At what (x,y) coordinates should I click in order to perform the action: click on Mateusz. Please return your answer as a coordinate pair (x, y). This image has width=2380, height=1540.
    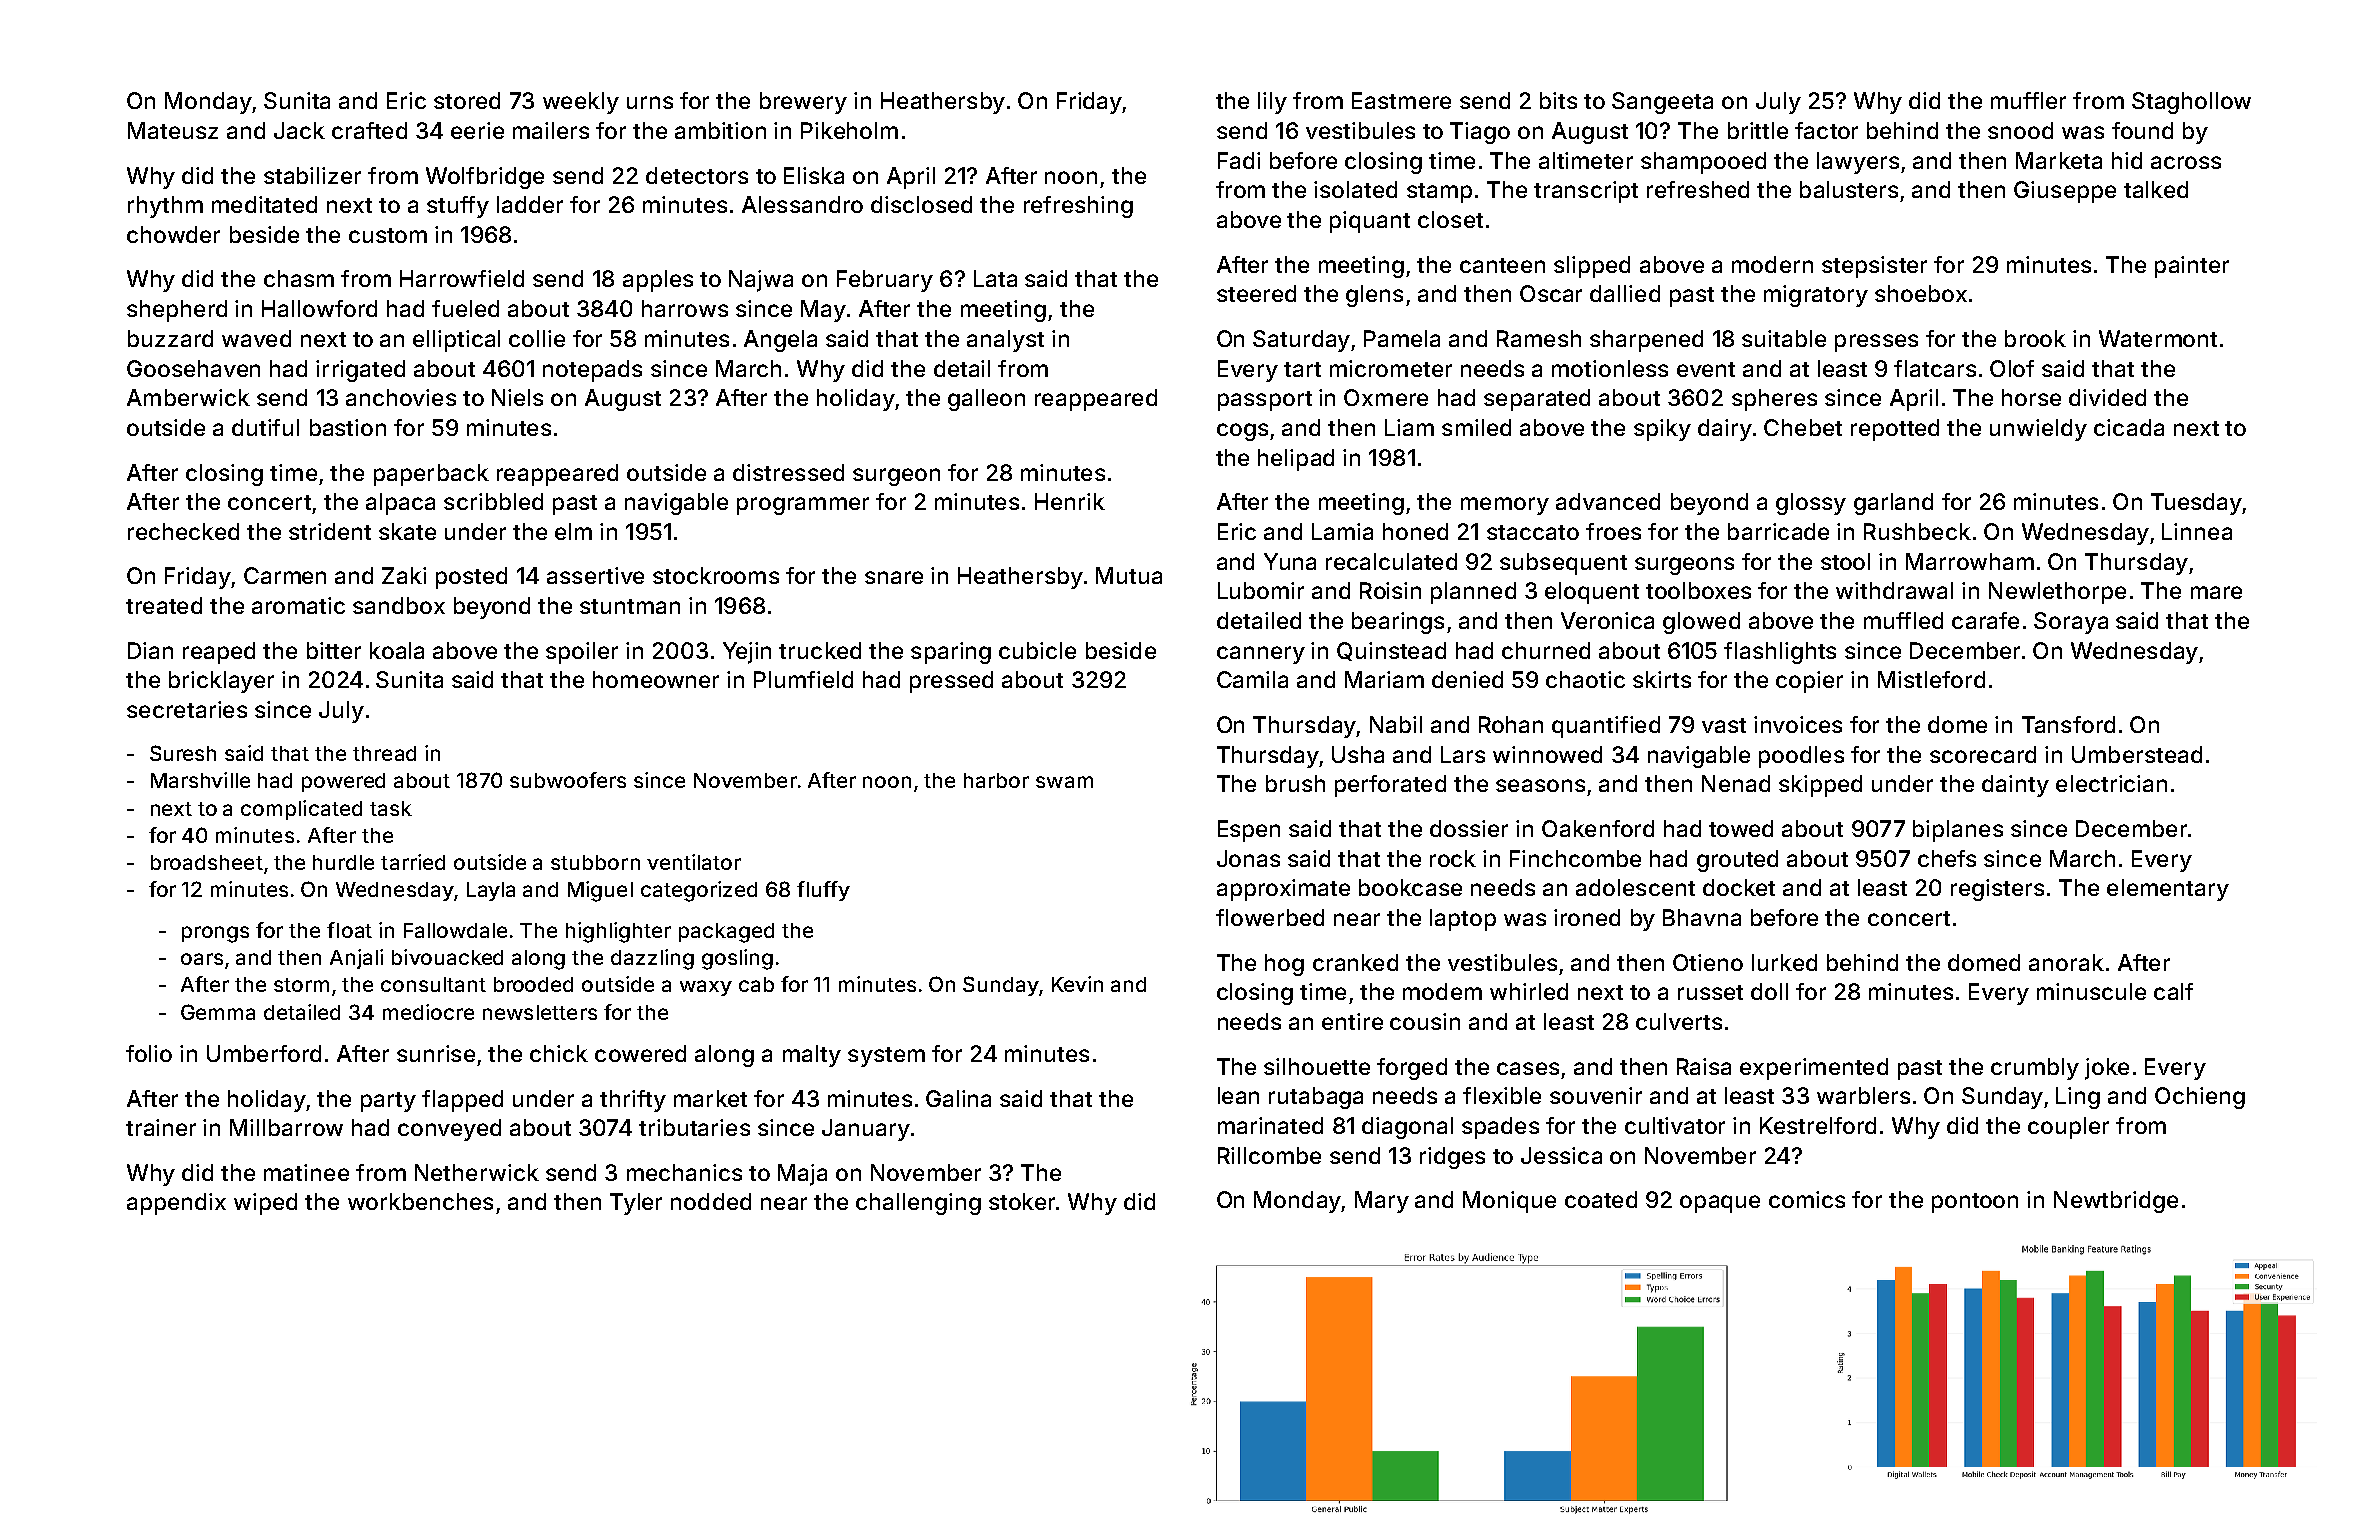
    Looking at the image, I should click on (173, 130).
